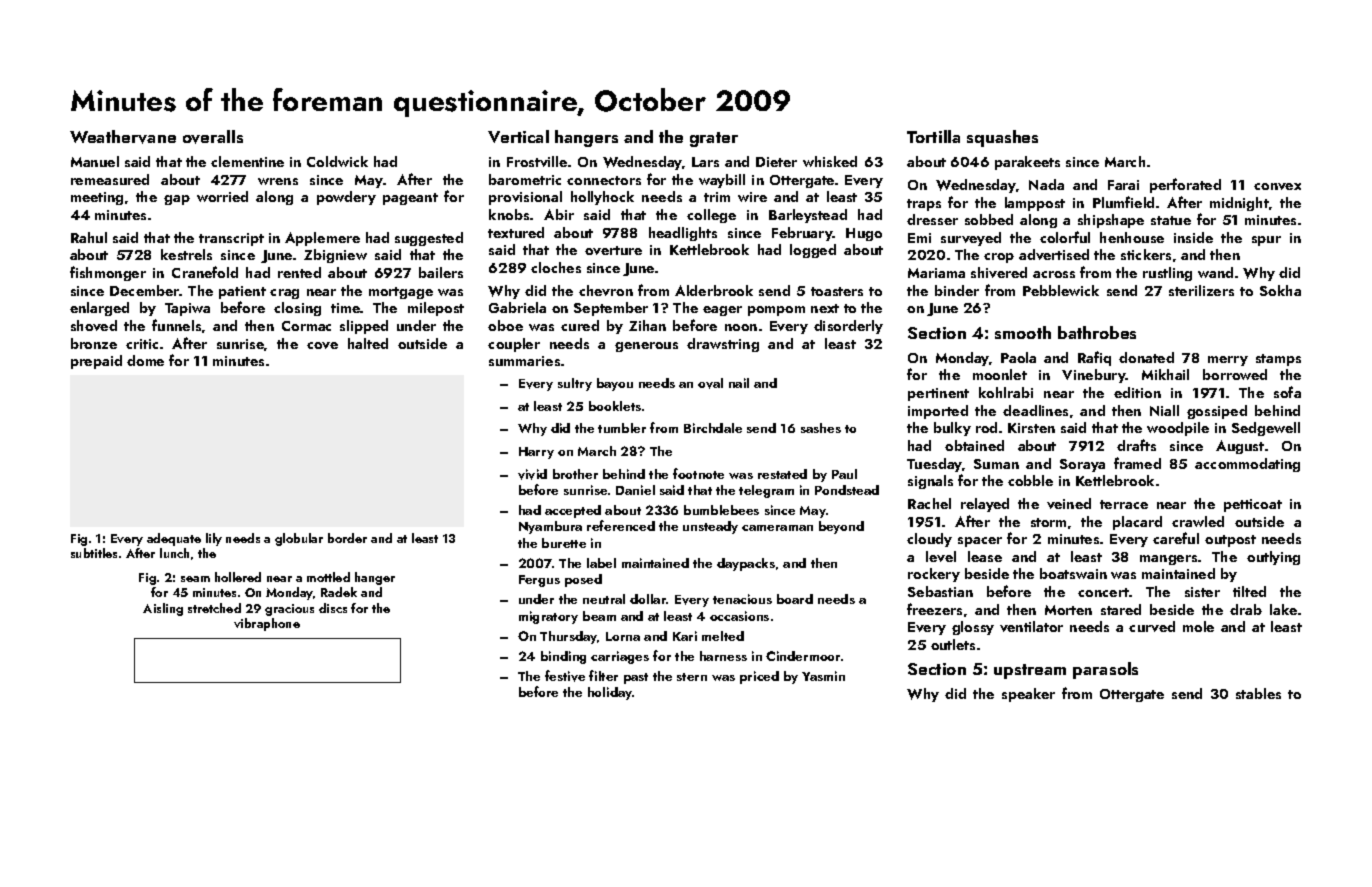 The image size is (1372, 887). What do you see at coordinates (347, 538) in the page?
I see `border` at bounding box center [347, 538].
